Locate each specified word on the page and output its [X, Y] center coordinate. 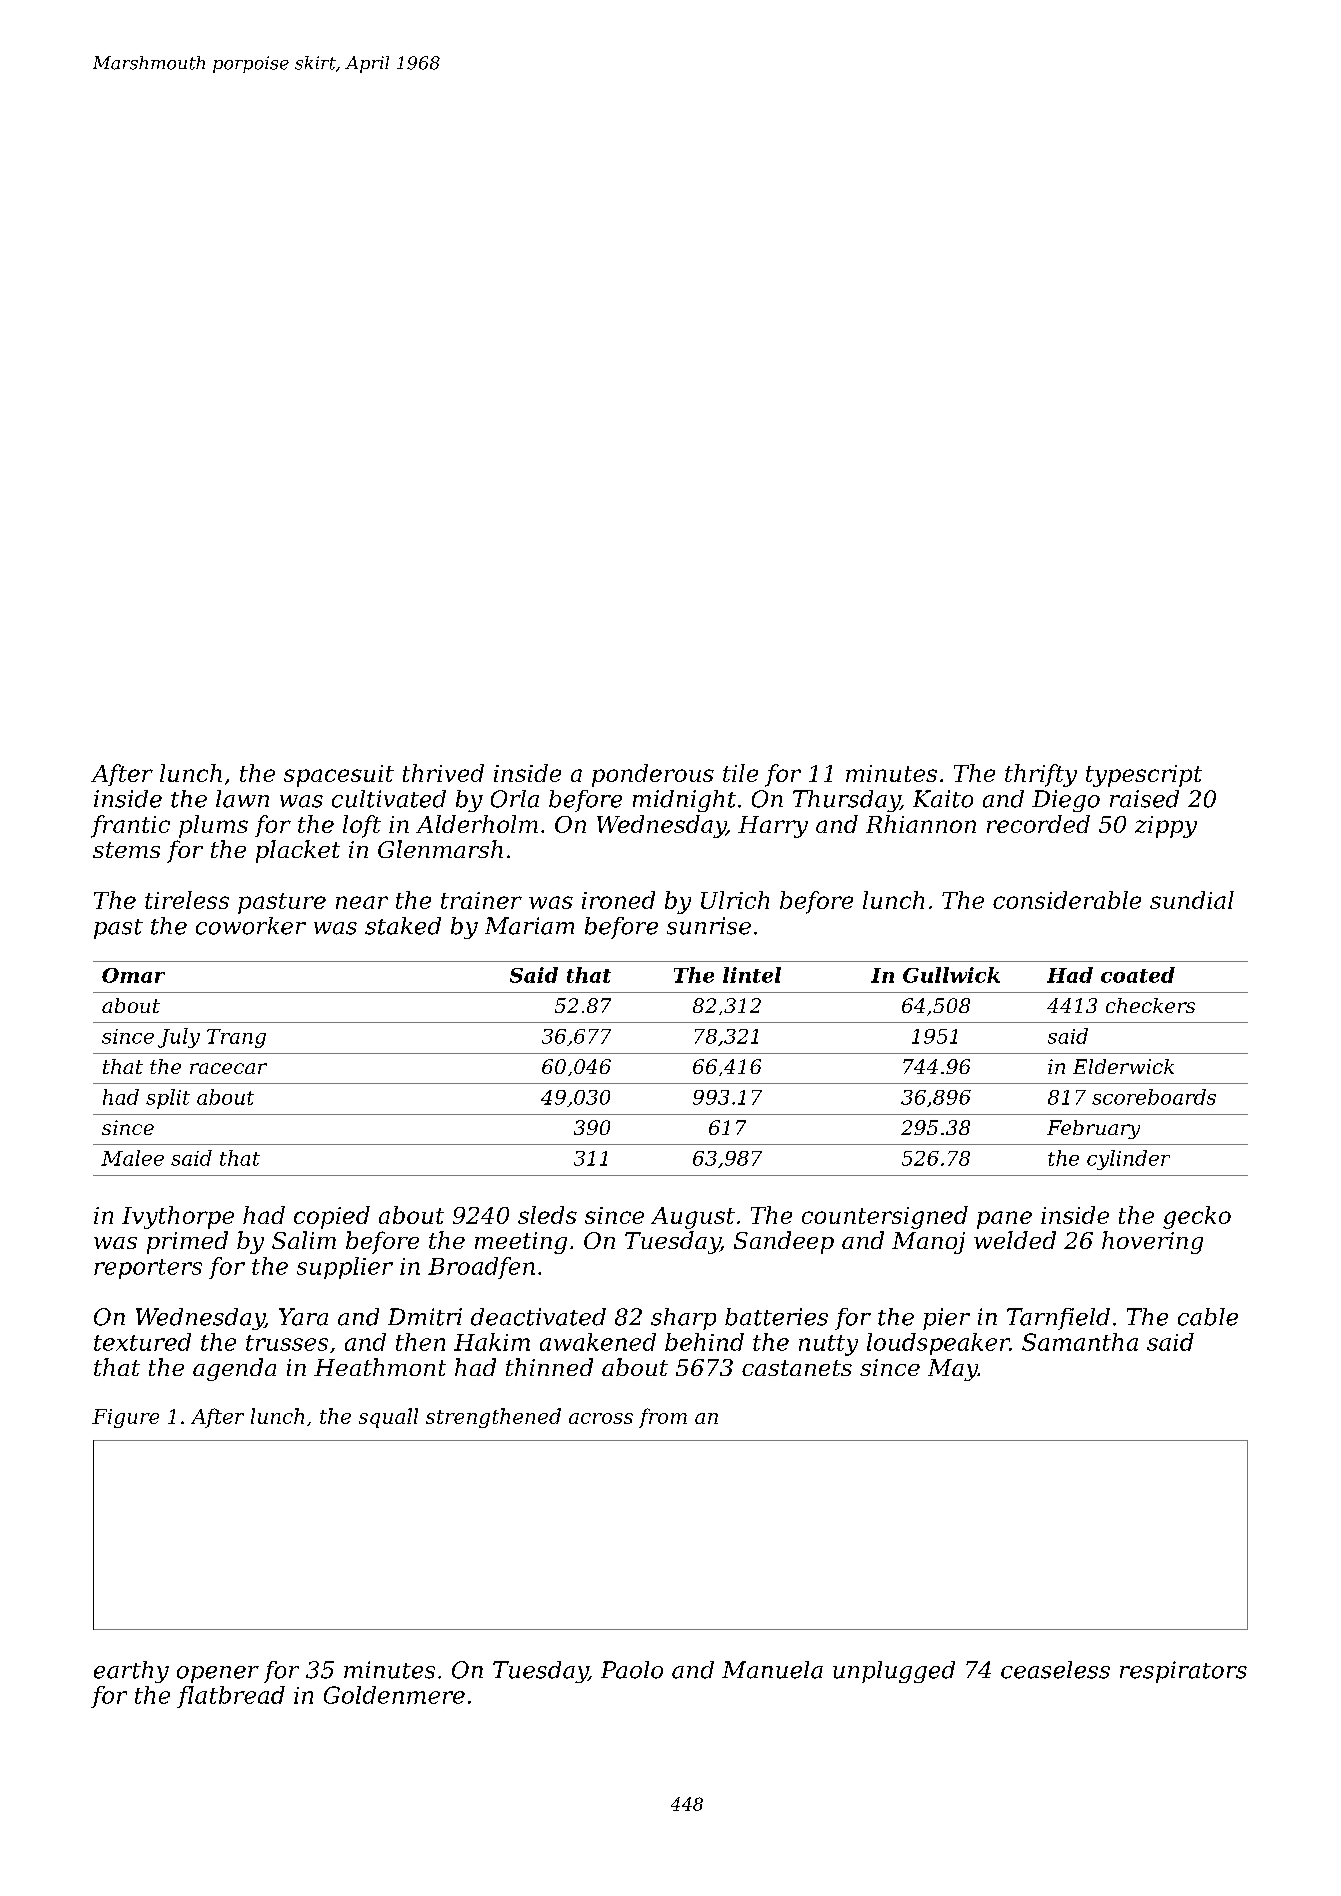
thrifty [1041, 775]
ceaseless [1055, 1670]
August [693, 1218]
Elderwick [1123, 1066]
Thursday [846, 801]
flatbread [231, 1697]
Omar [133, 975]
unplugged [894, 1672]
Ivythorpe [178, 1217]
